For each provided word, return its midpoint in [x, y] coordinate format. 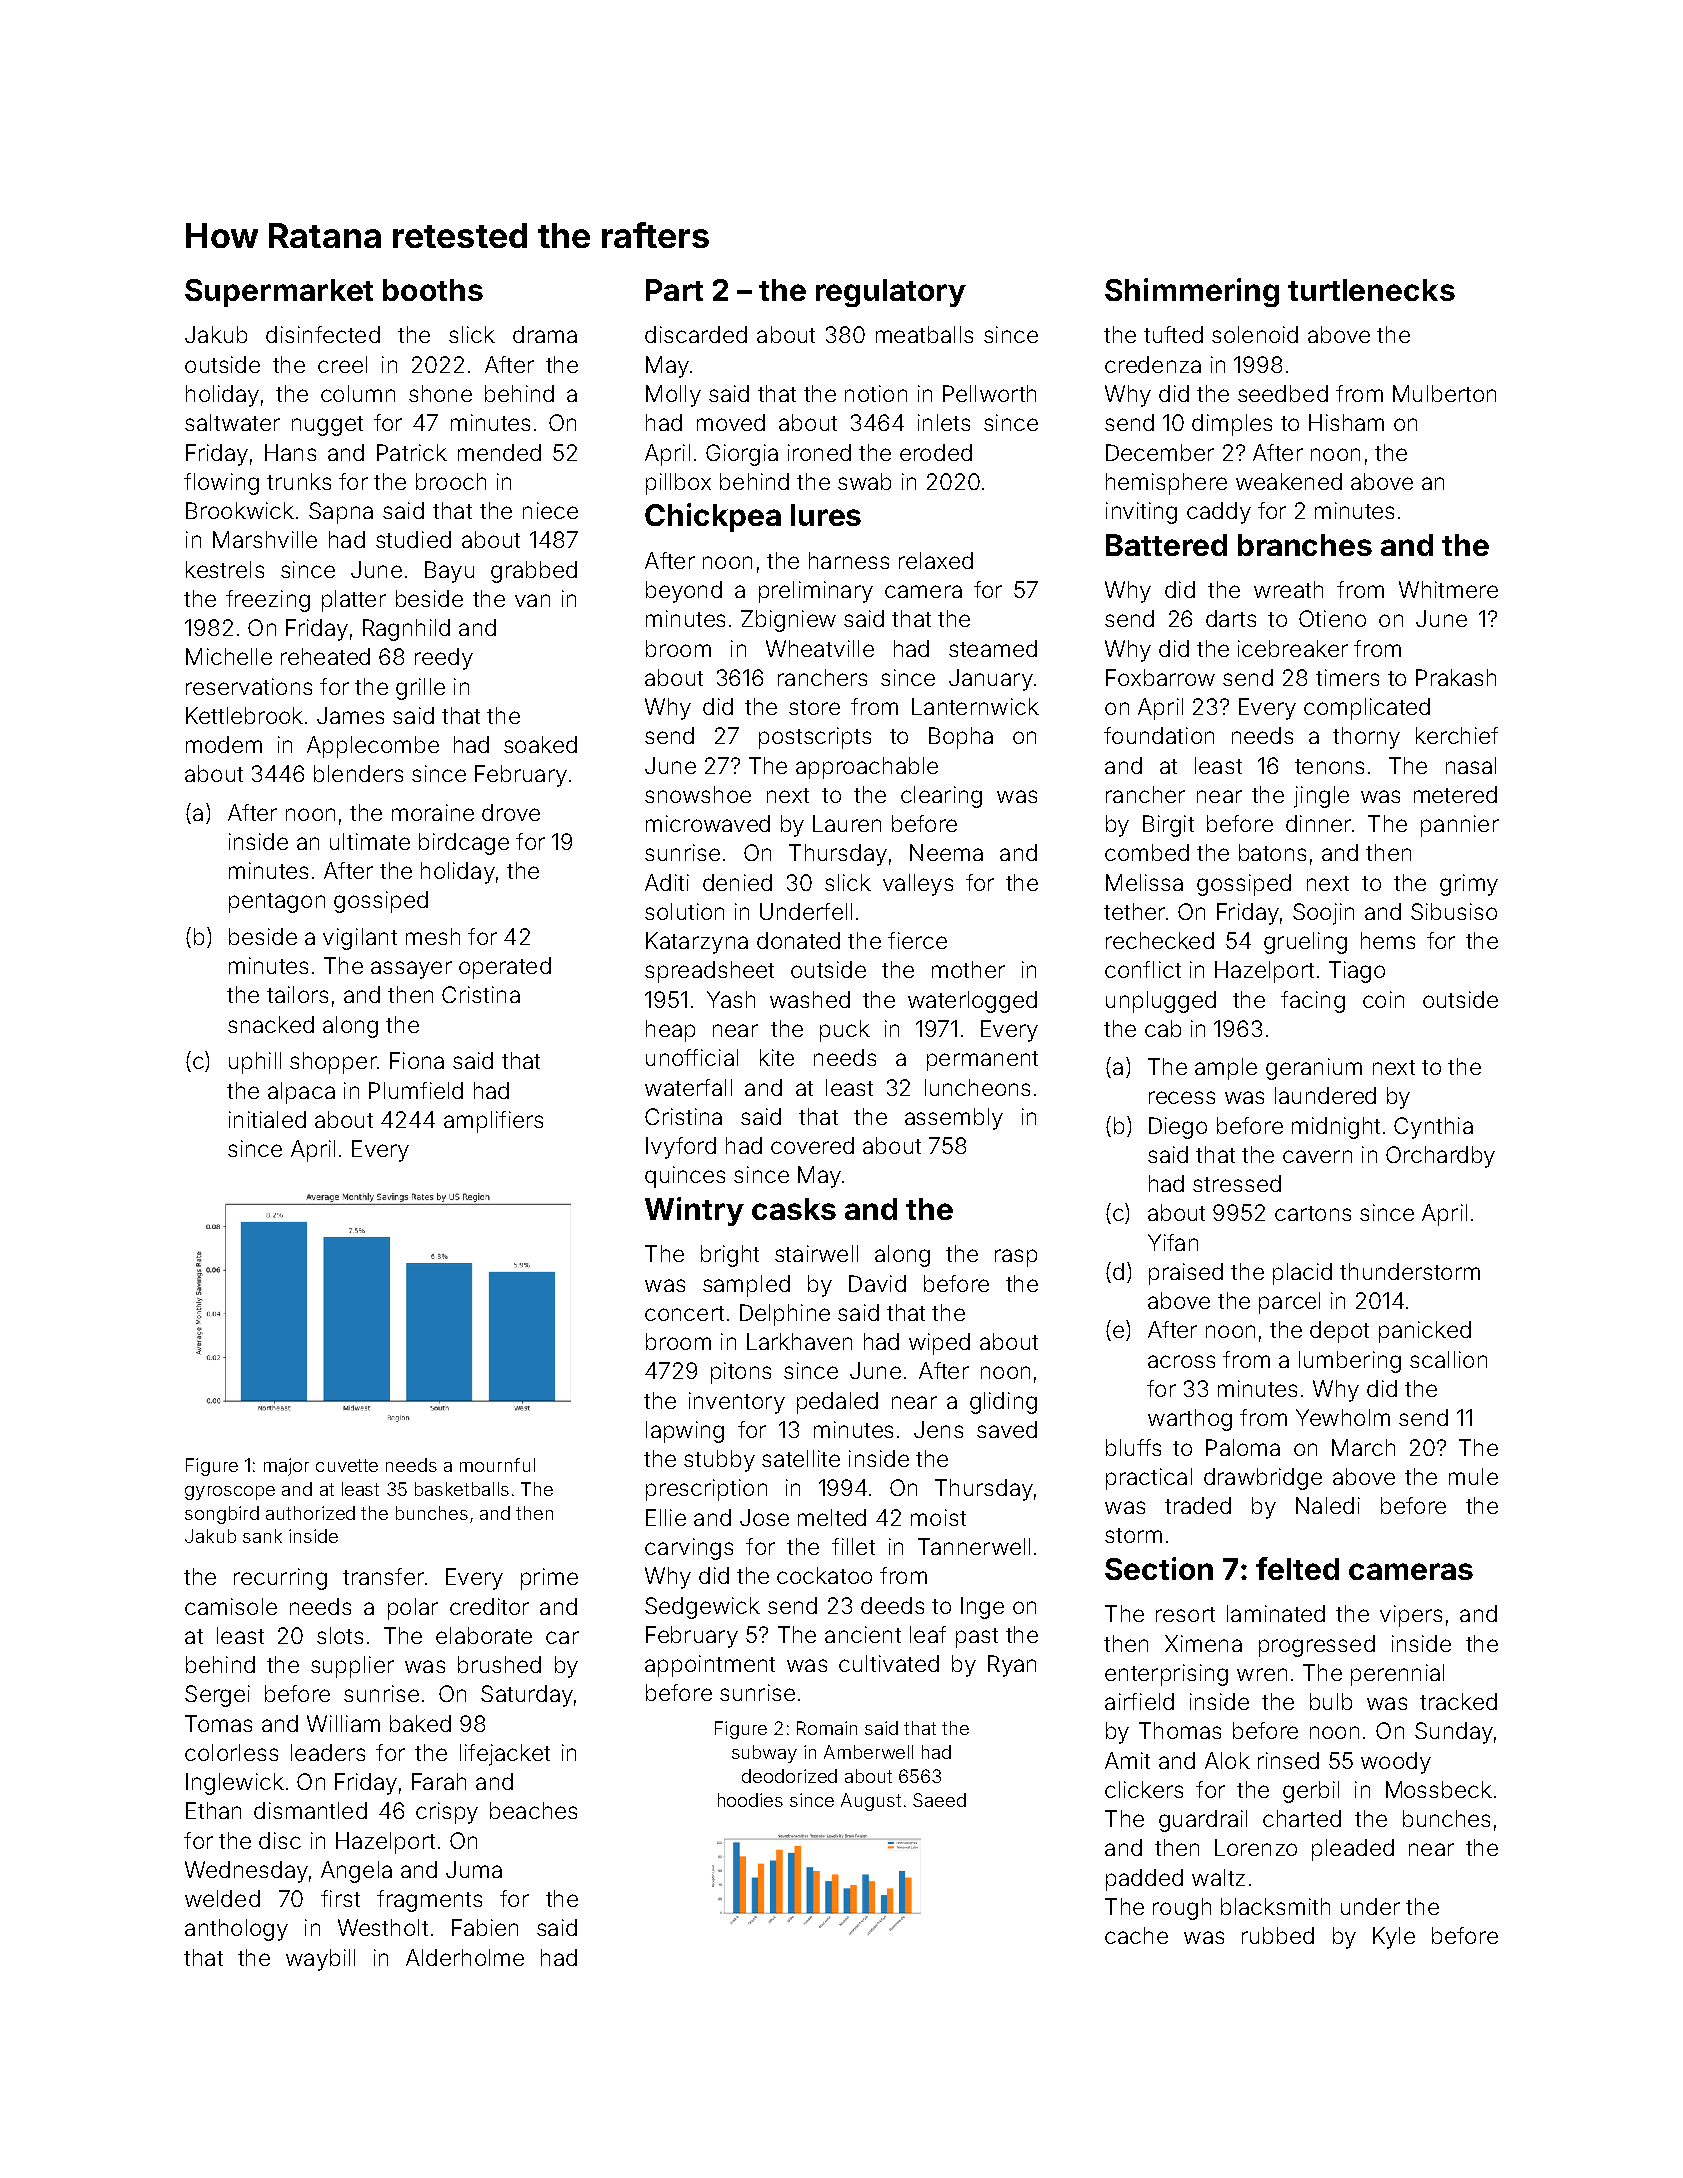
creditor [489, 1606]
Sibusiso [1454, 911]
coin [1383, 999]
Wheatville [820, 648]
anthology [236, 1930]
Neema [946, 852]
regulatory [891, 293]
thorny [1366, 738]
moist [938, 1517]
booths [433, 290]
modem [224, 744]
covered [812, 1145]
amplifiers [493, 1122]
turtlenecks [1371, 290]
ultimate [370, 841]
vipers [1411, 1616]
